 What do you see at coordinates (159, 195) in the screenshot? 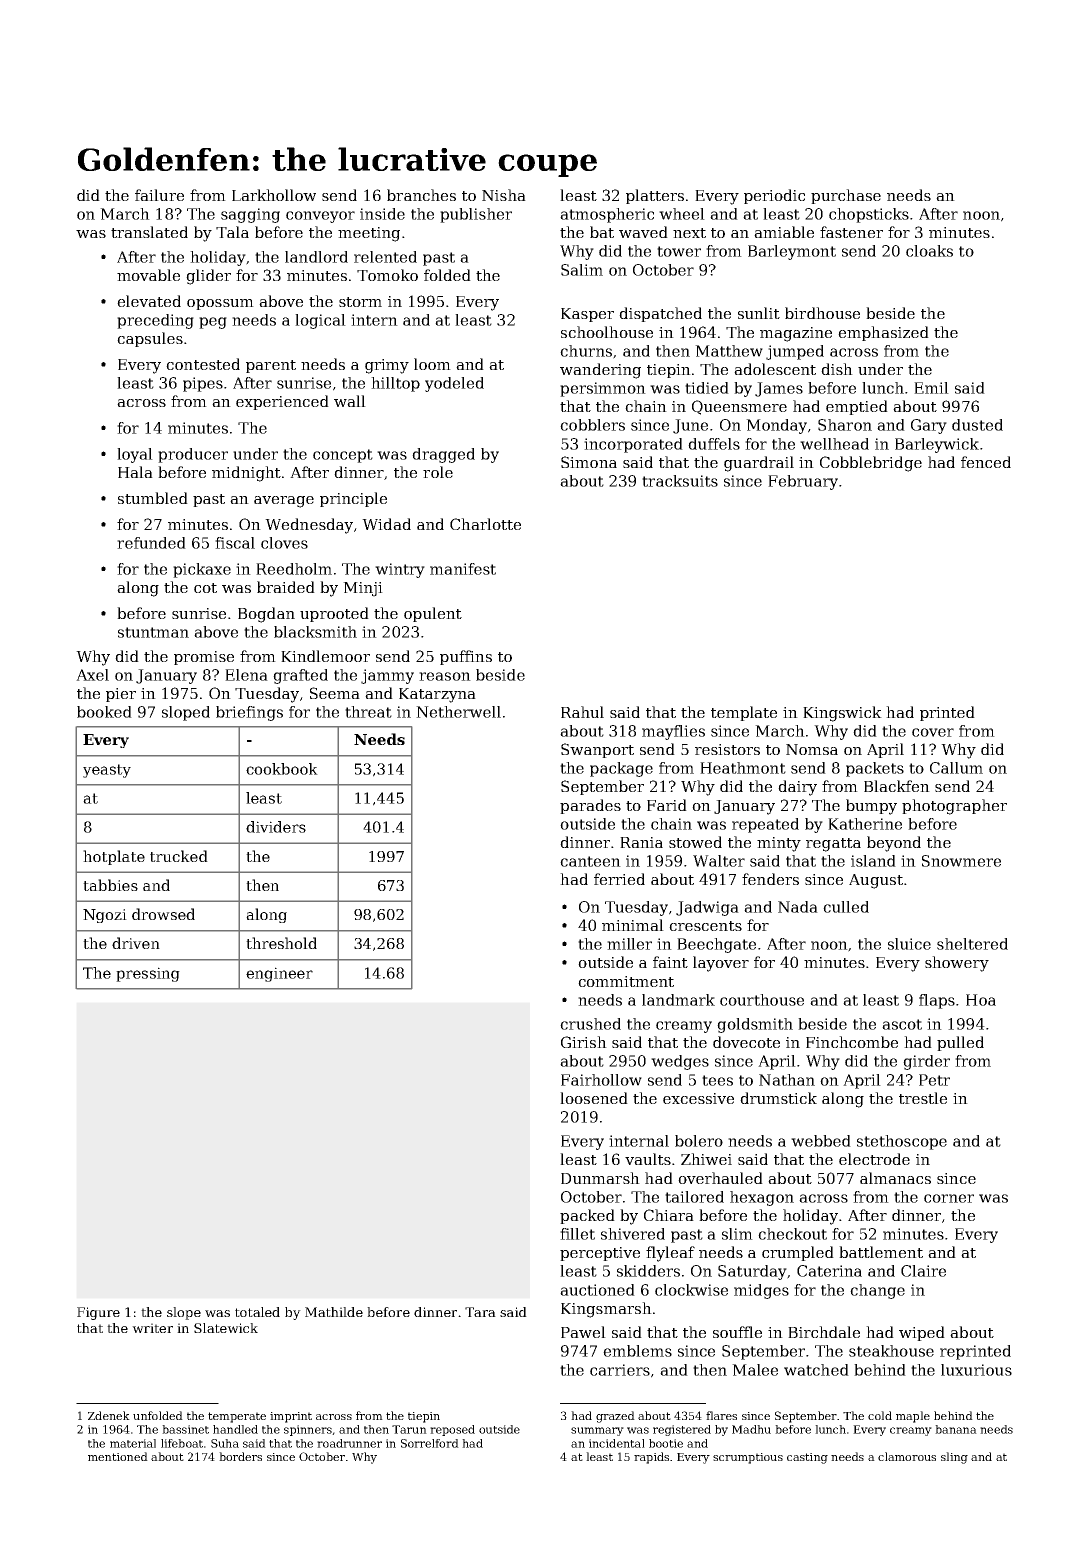
I see `failure` at bounding box center [159, 195].
